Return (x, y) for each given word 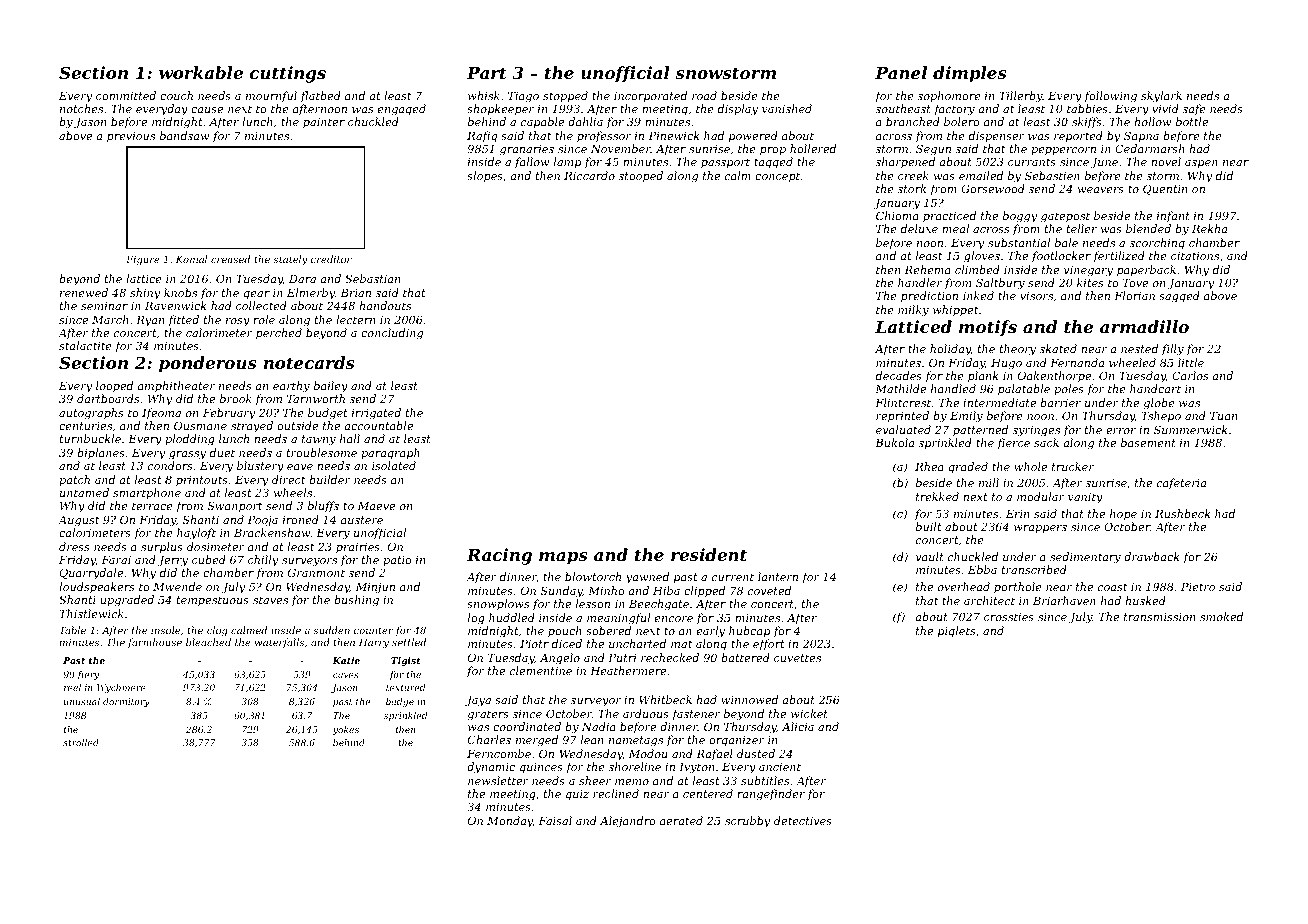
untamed (84, 492)
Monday (510, 822)
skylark (1161, 97)
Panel (901, 72)
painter (324, 123)
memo (632, 782)
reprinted (902, 417)
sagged (1179, 297)
